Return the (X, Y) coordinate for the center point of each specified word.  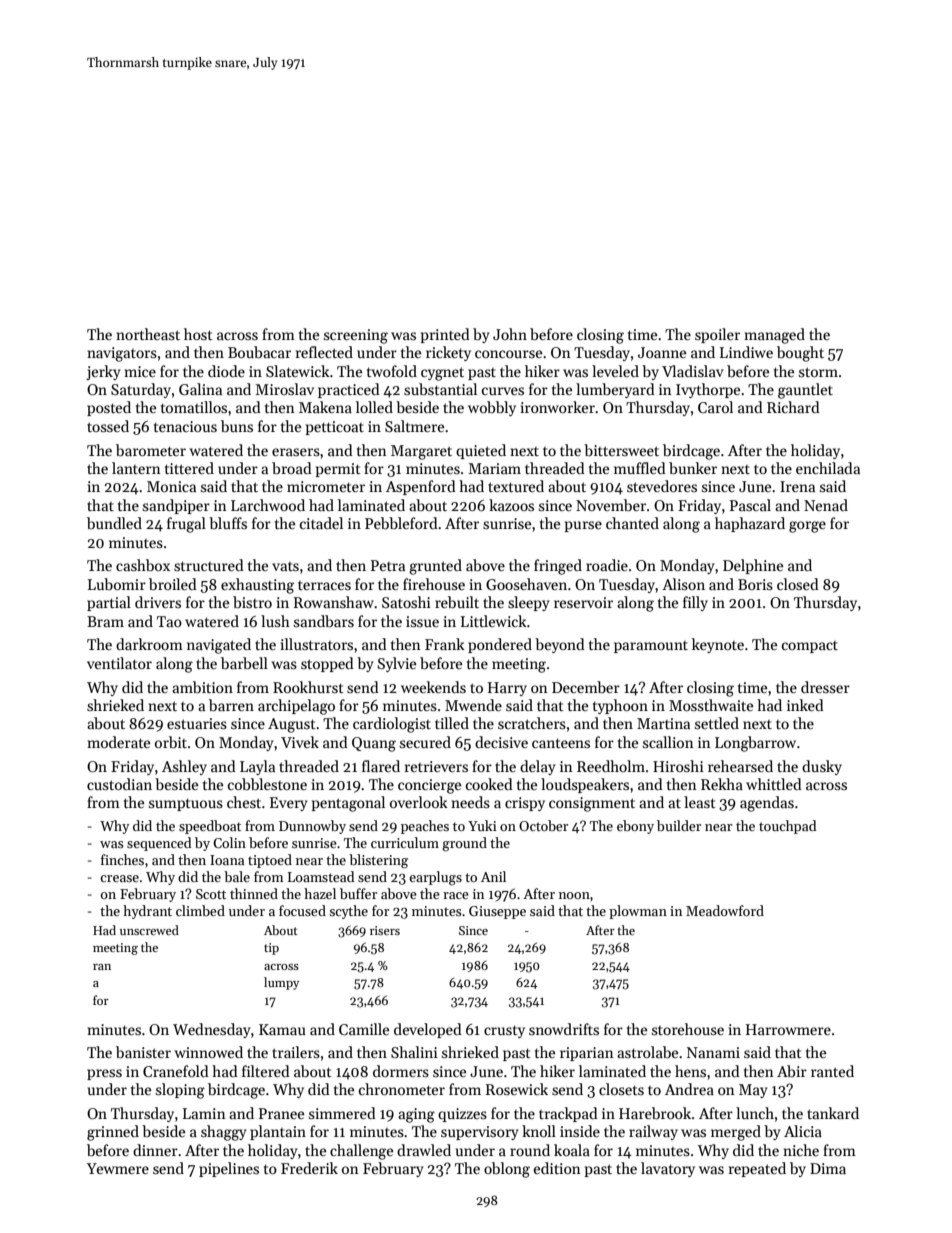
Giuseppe (497, 912)
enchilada (828, 468)
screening (356, 336)
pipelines (229, 1169)
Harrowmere (788, 1029)
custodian (119, 784)
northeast (148, 334)
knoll (539, 1131)
